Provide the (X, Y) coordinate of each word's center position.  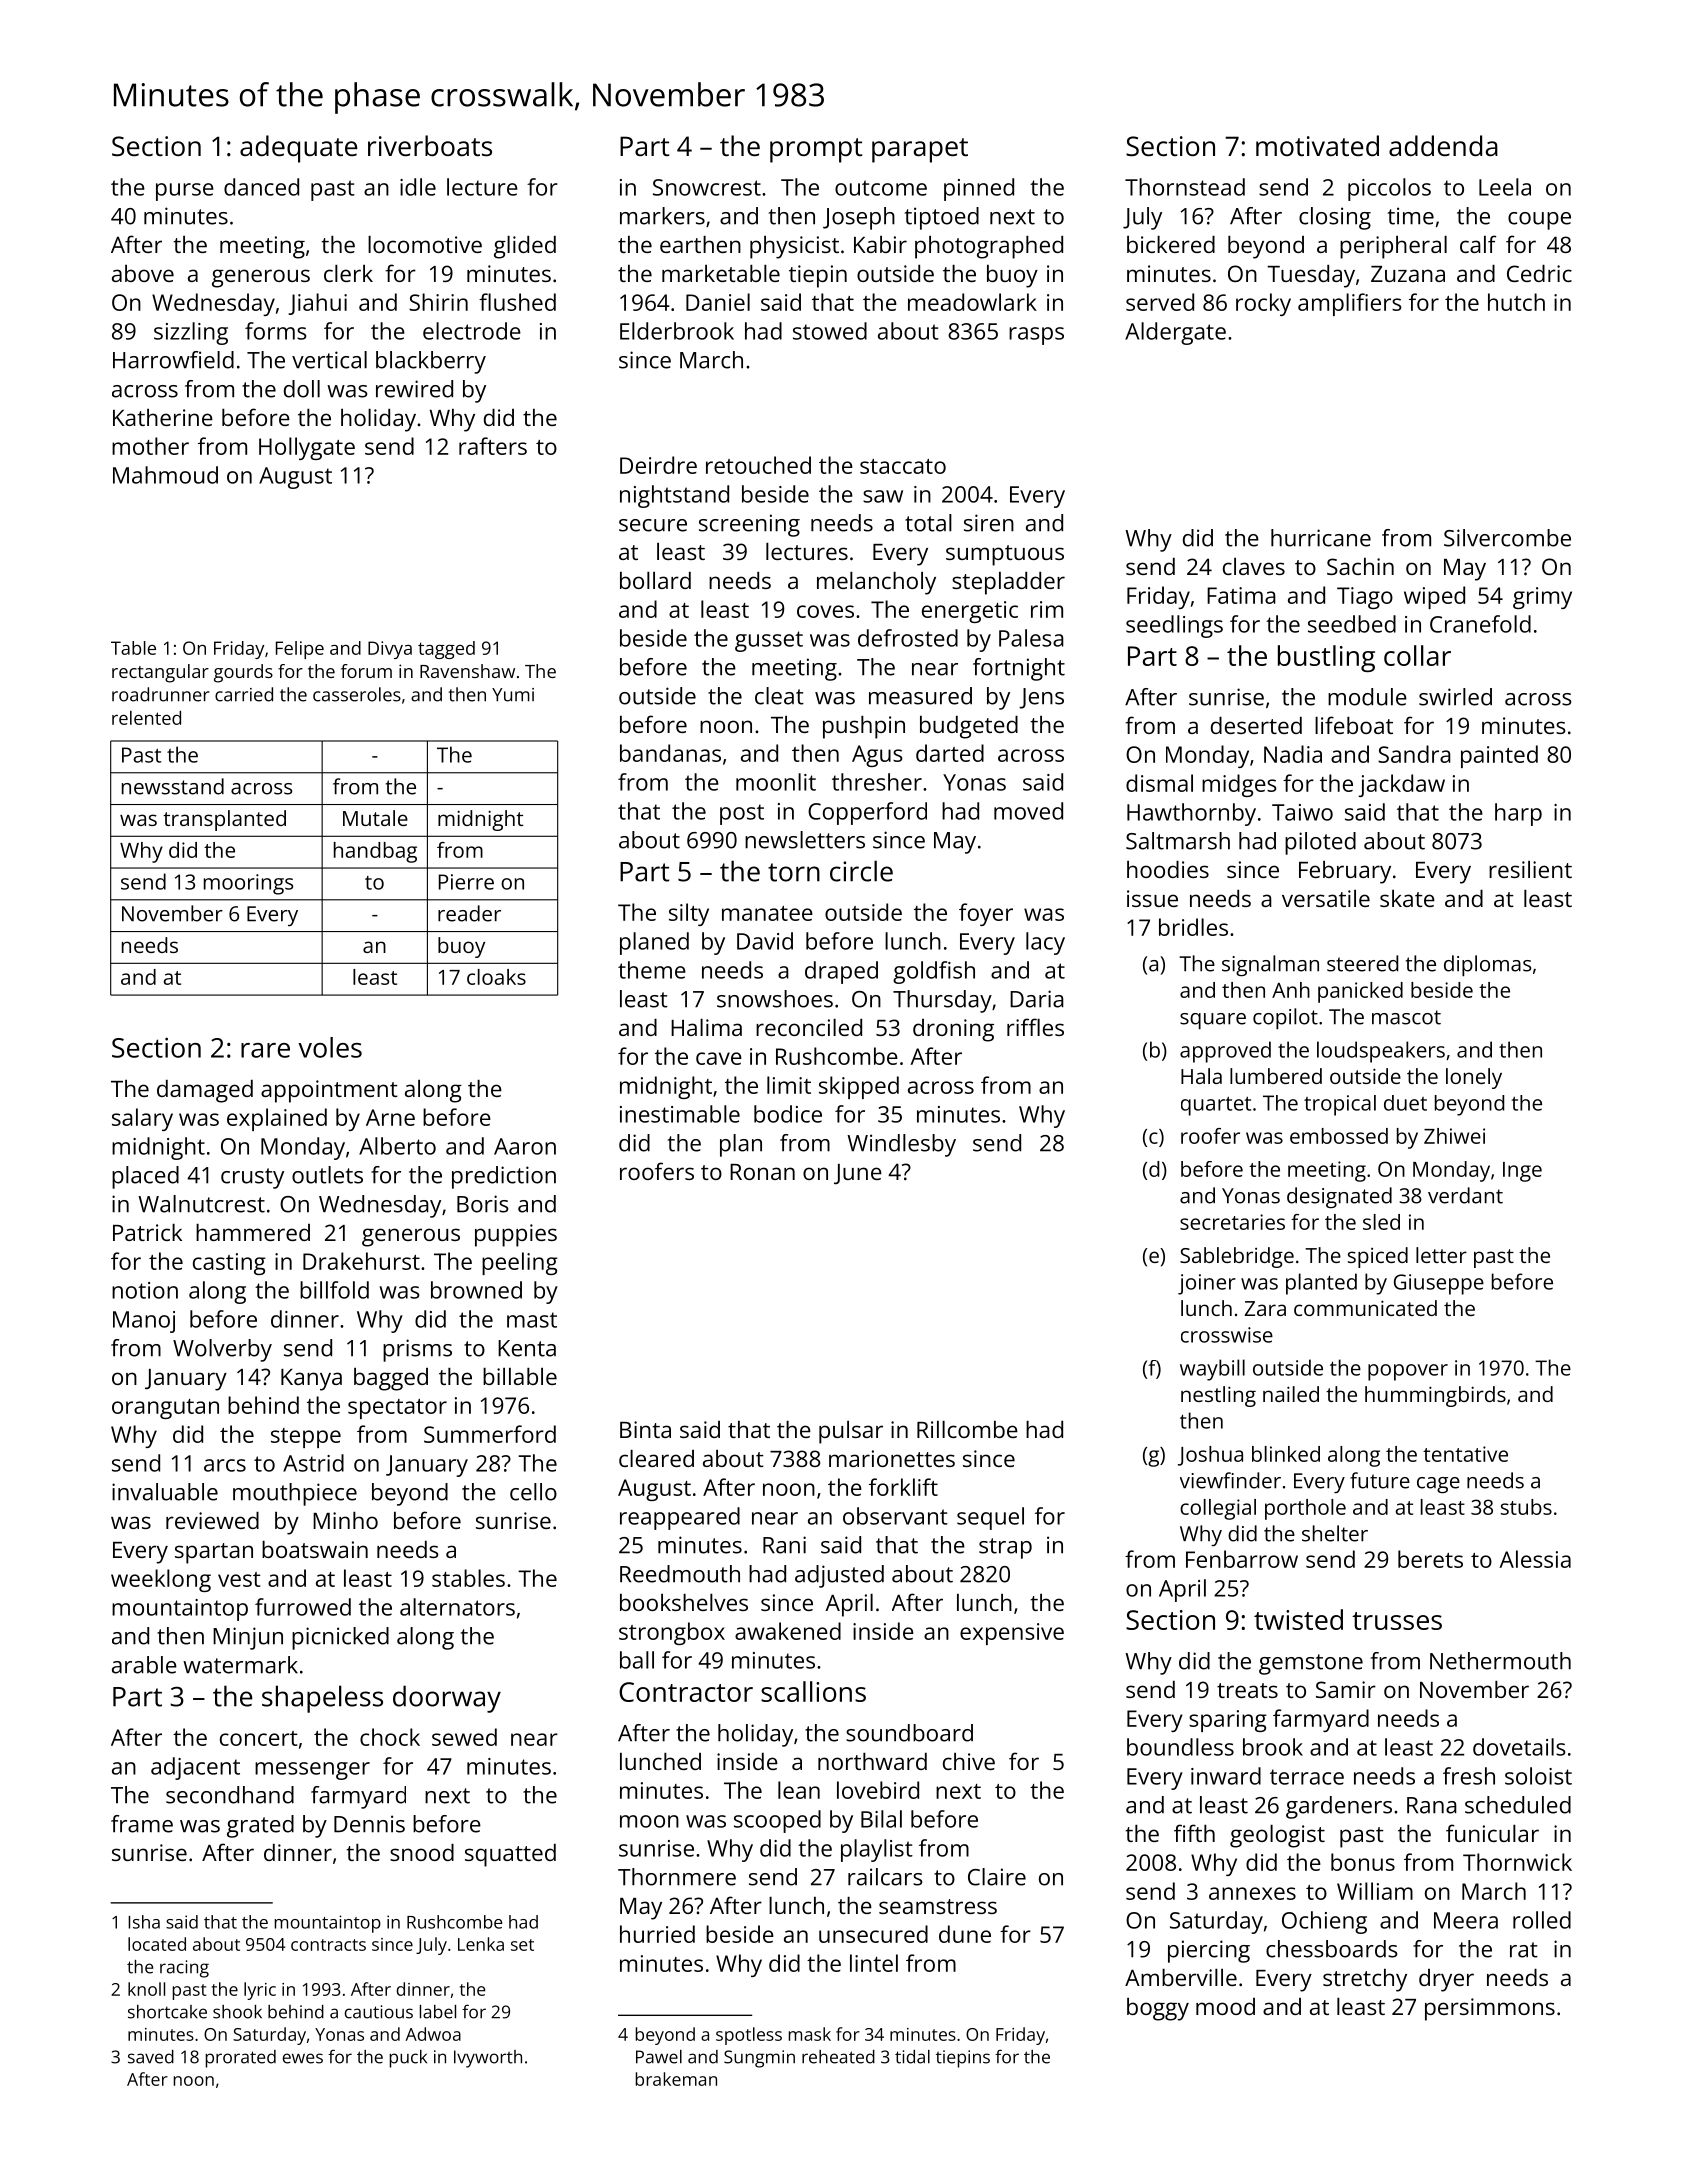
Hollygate (307, 448)
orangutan (165, 1409)
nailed (1291, 1394)
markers (662, 216)
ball (637, 1660)
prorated (241, 2059)
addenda (1443, 145)
